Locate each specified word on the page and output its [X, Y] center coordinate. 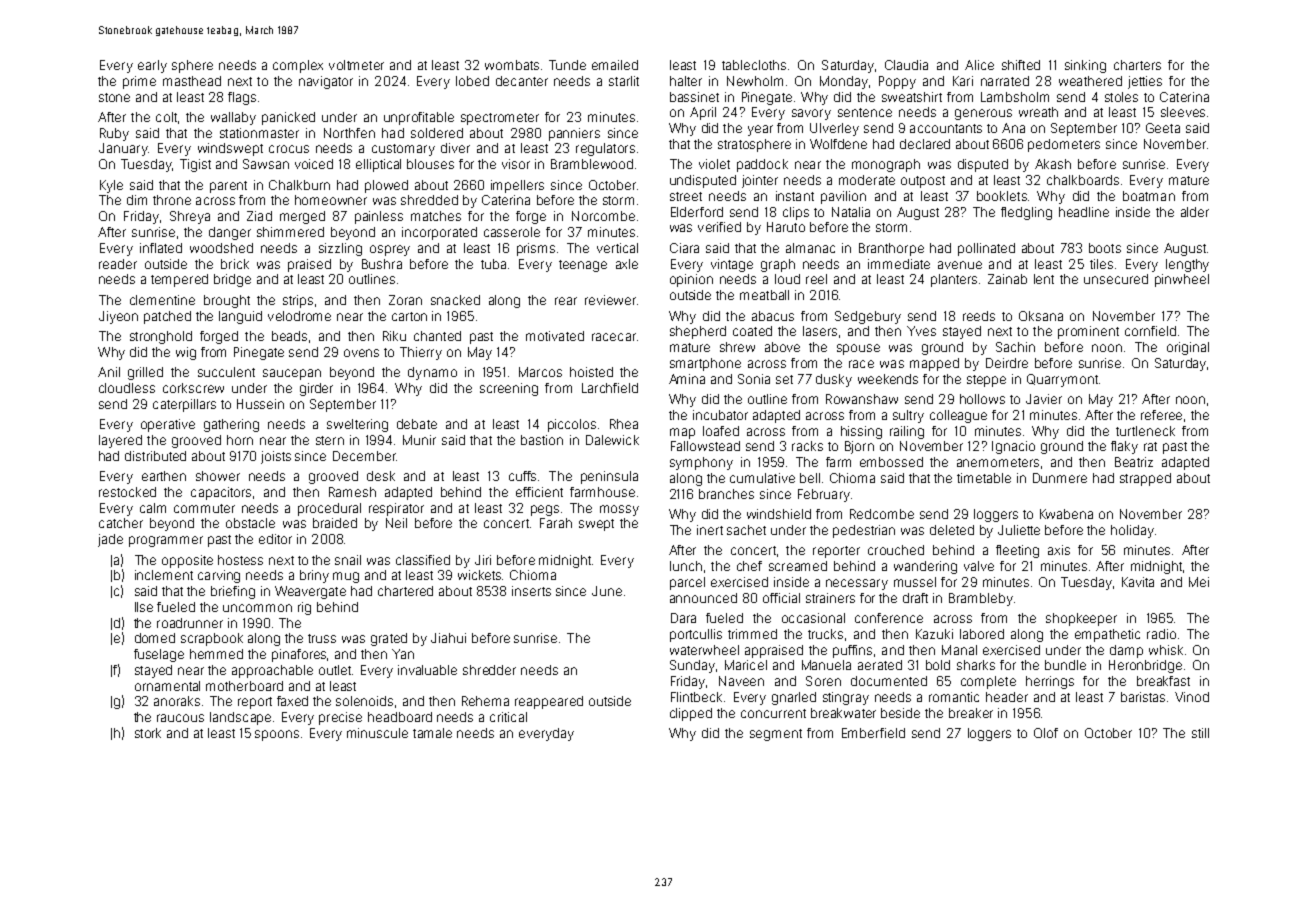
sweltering [357, 425]
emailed [615, 65]
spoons [277, 735]
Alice [979, 65]
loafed [721, 431]
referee [1161, 415]
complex [298, 66]
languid [240, 317]
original [1188, 348]
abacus [773, 316]
